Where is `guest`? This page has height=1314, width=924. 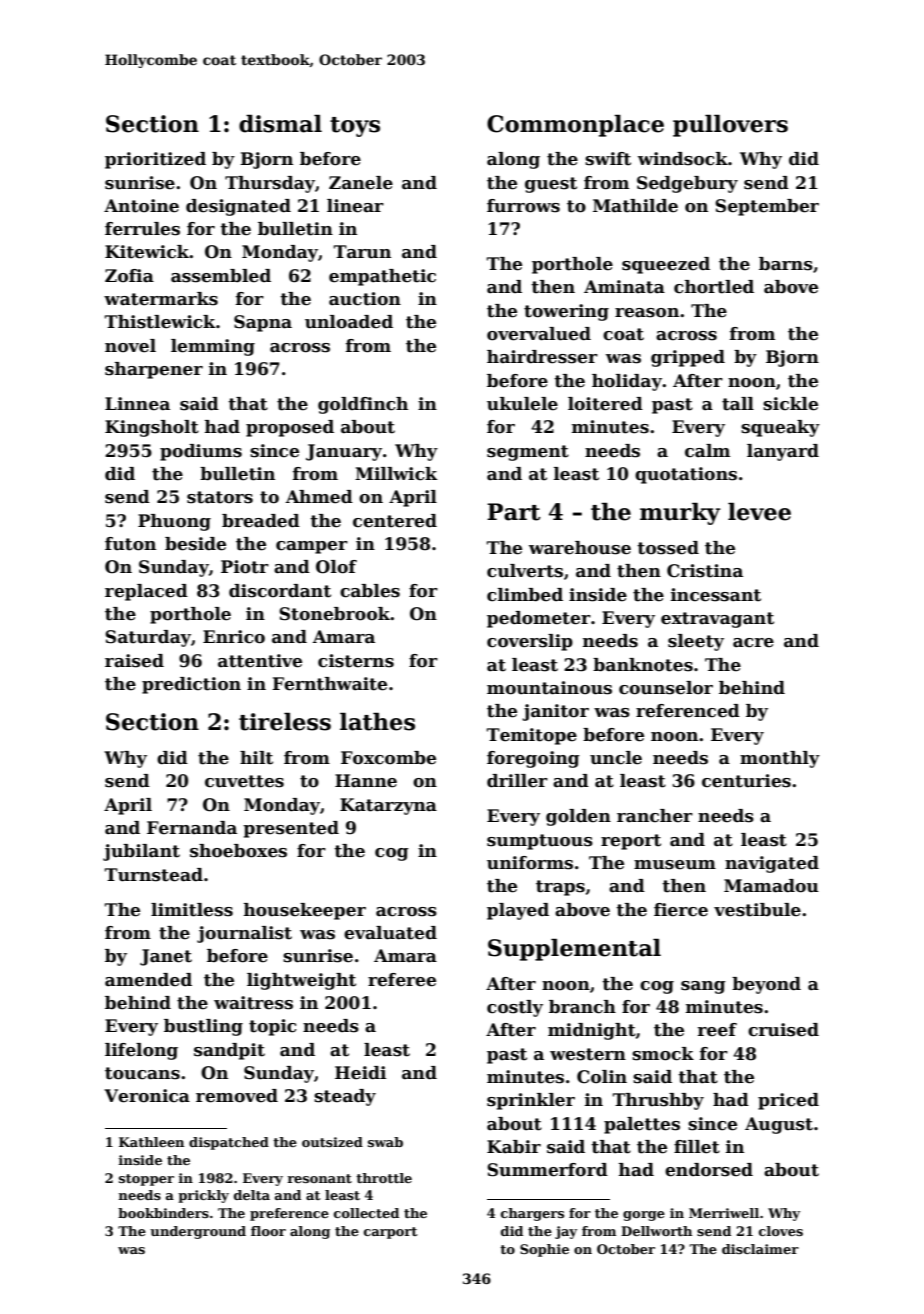
guest is located at coordinates (551, 185).
